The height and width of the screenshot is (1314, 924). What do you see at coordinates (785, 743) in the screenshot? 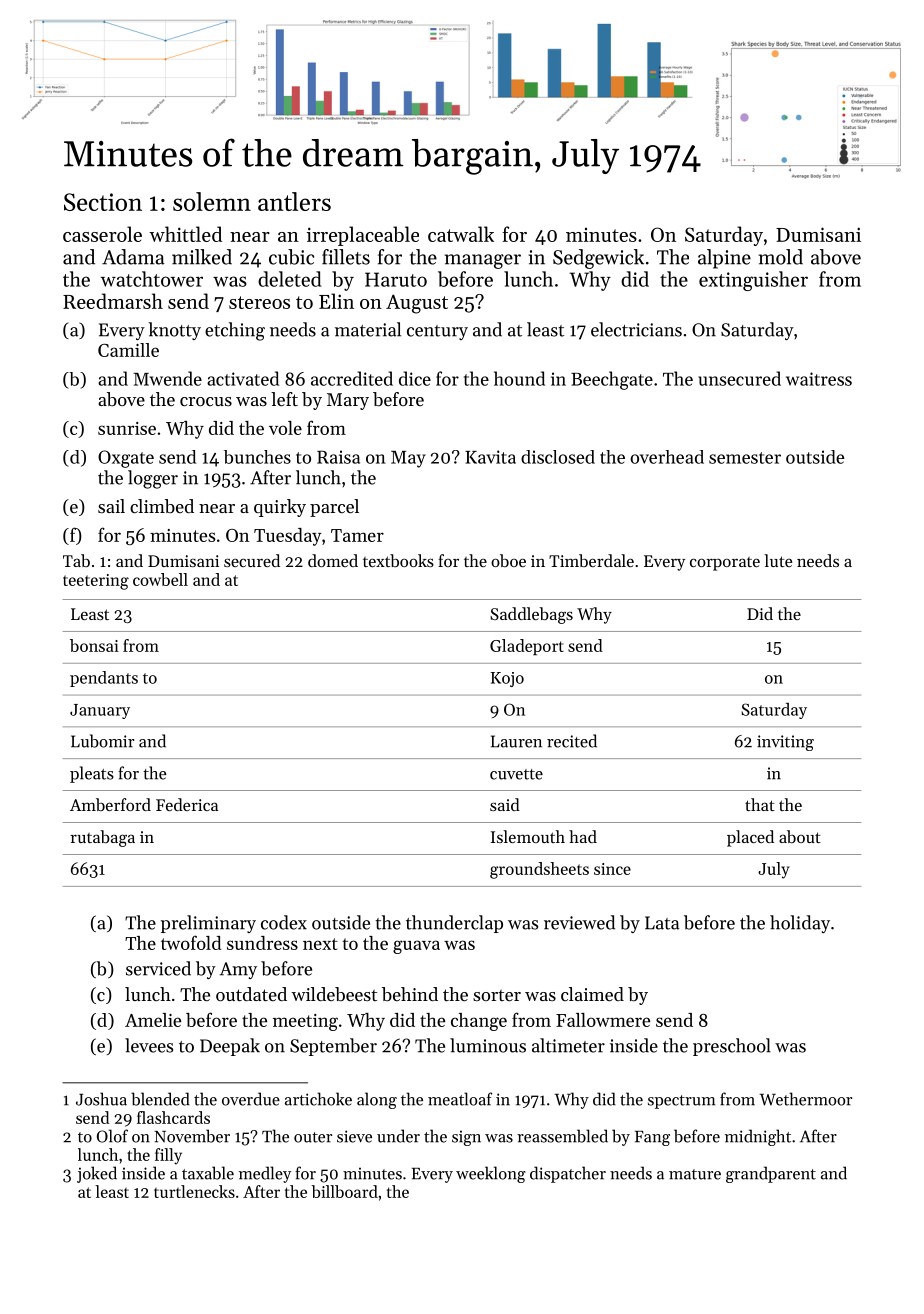
I see `inviting` at bounding box center [785, 743].
